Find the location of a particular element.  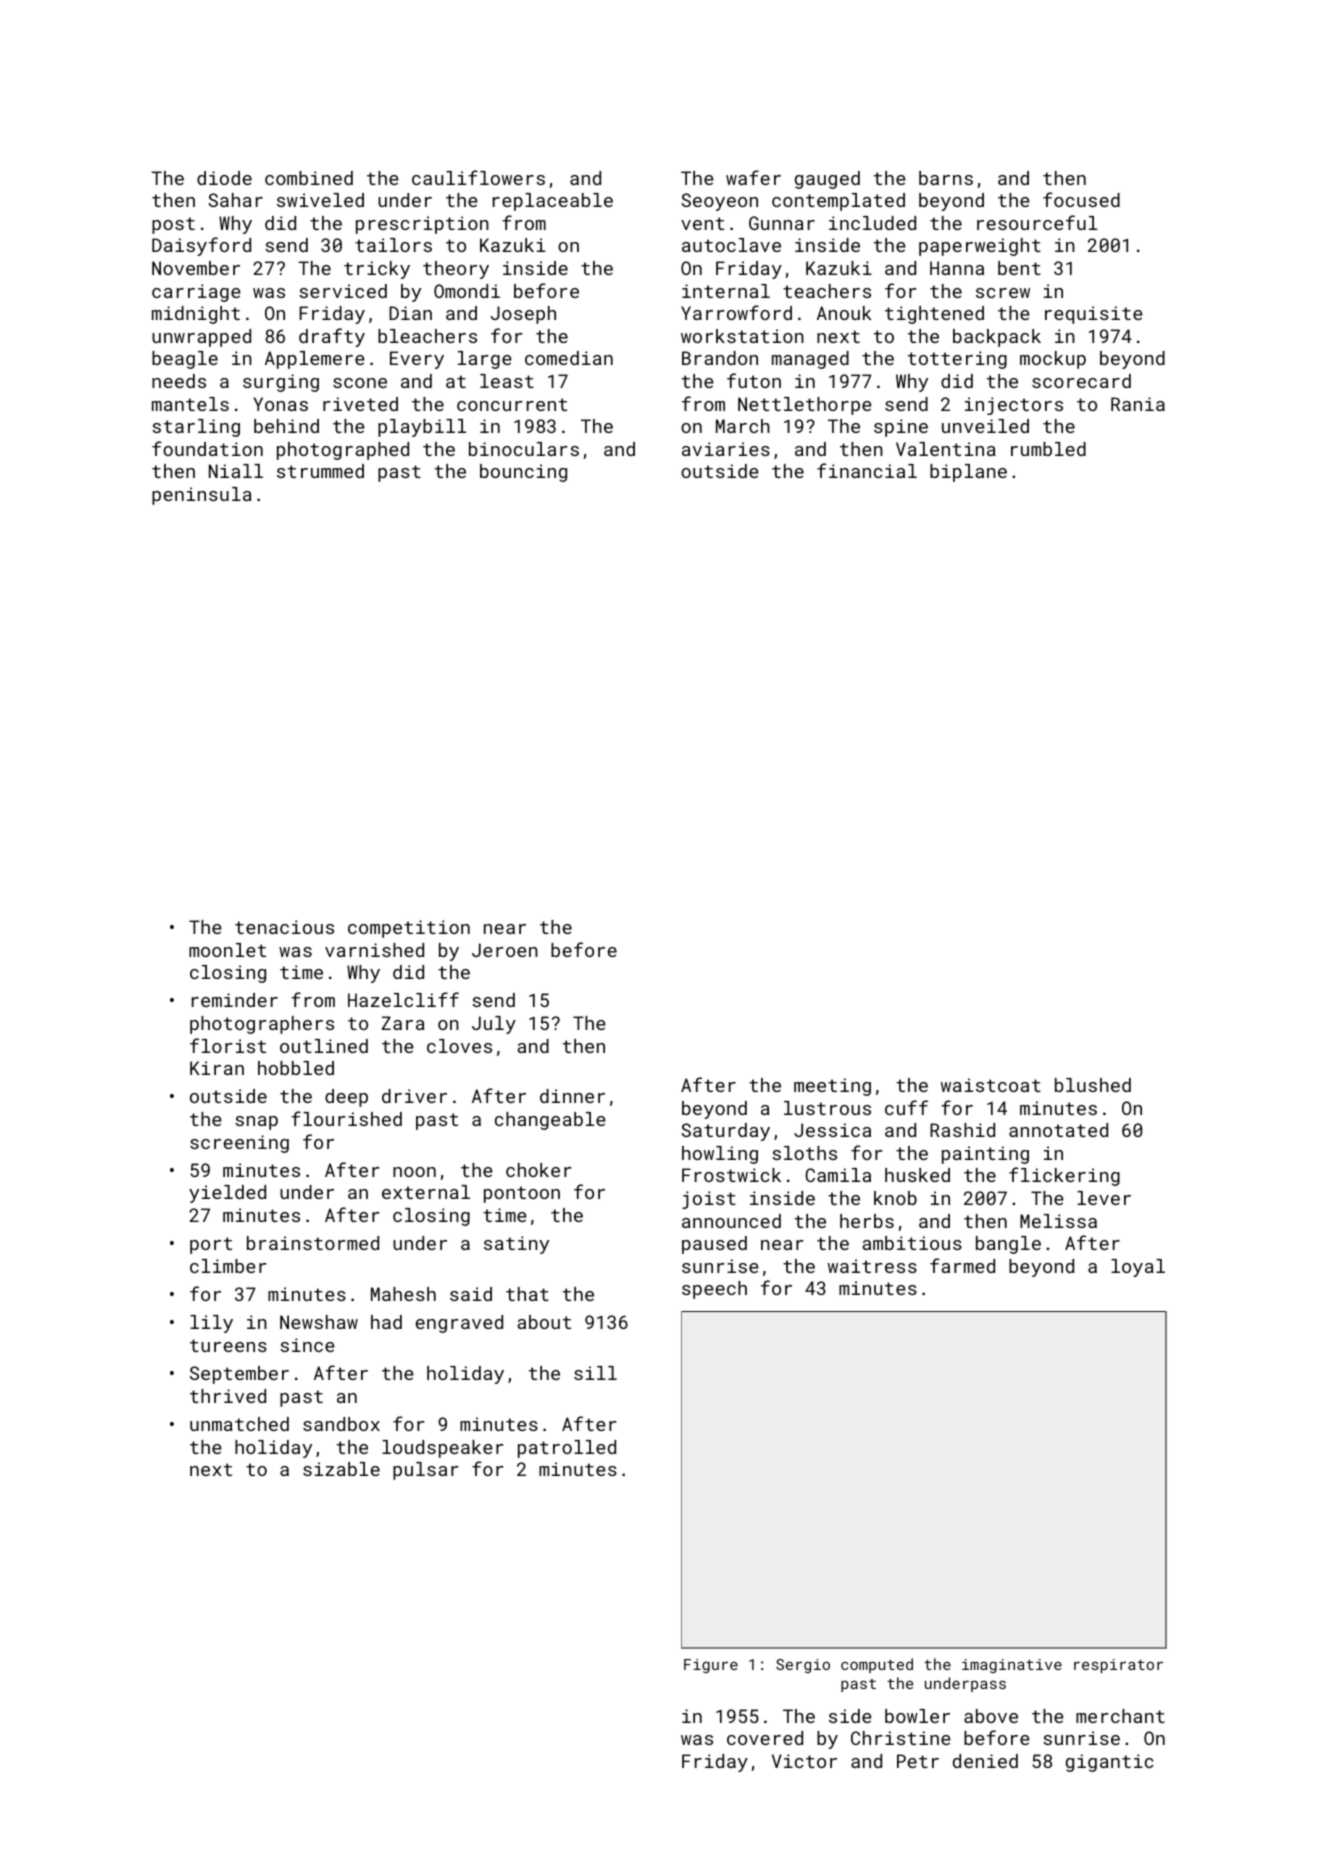

biplane is located at coordinates (968, 473).
